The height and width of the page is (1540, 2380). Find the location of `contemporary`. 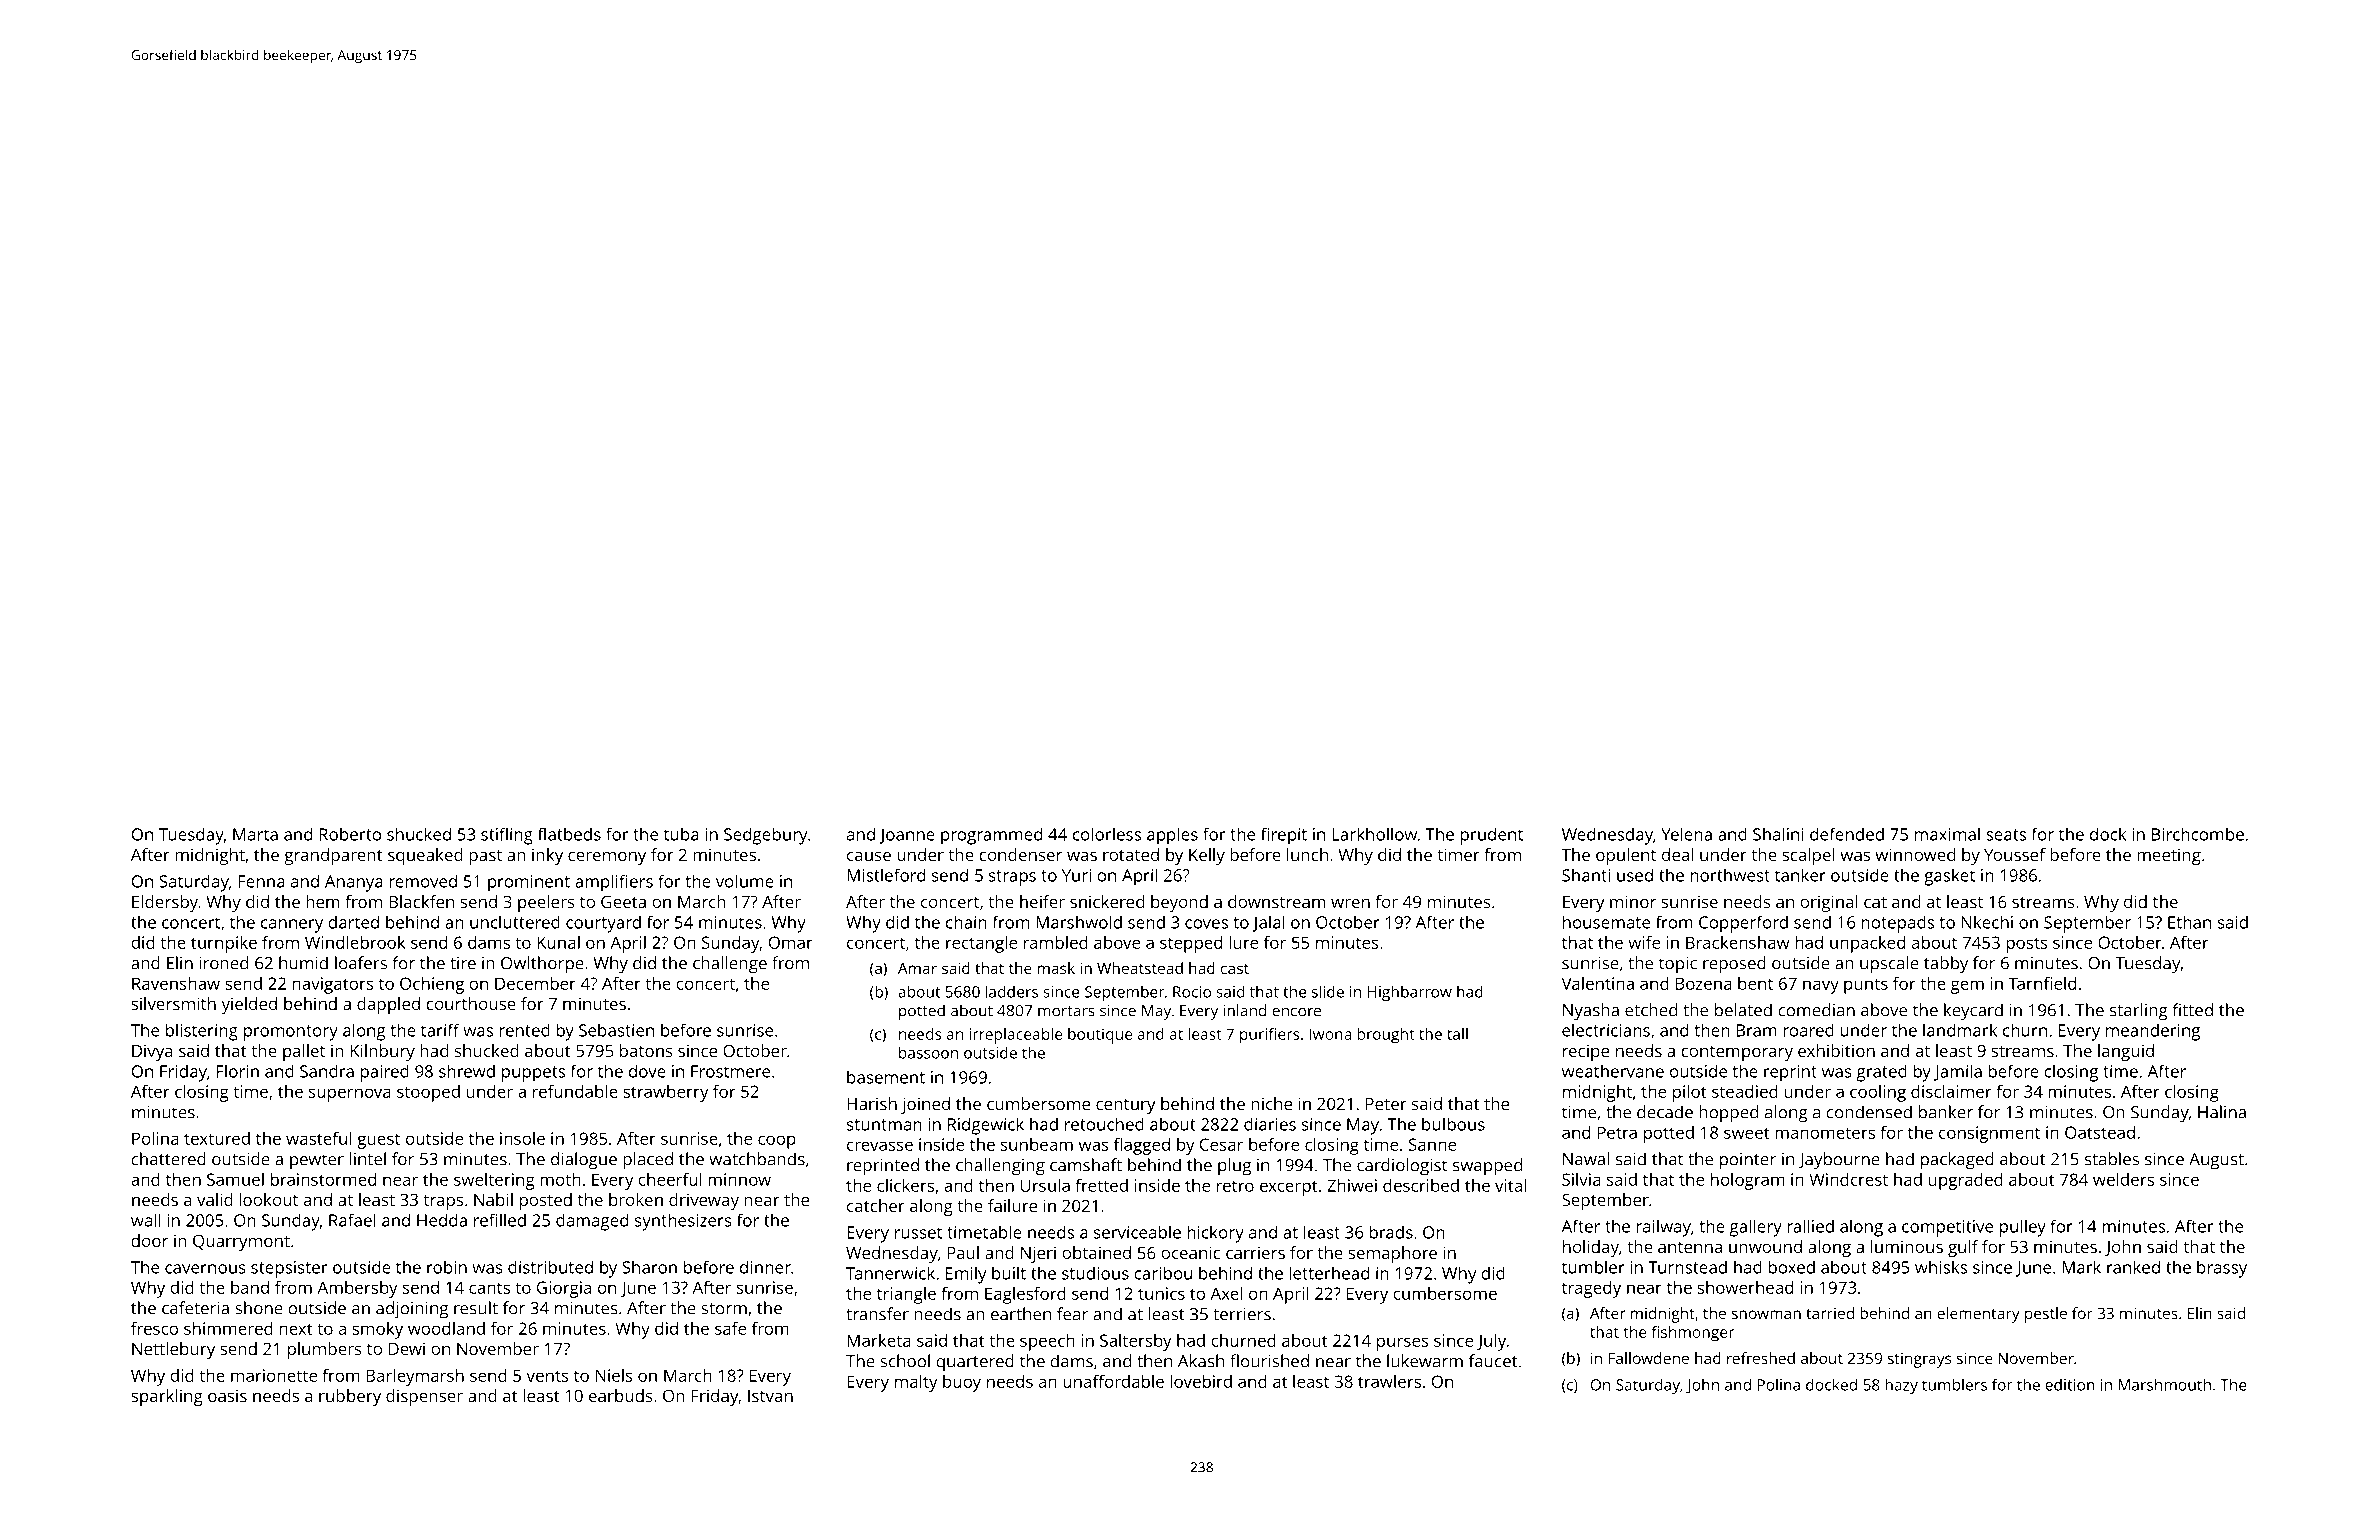

contemporary is located at coordinates (1737, 1053).
